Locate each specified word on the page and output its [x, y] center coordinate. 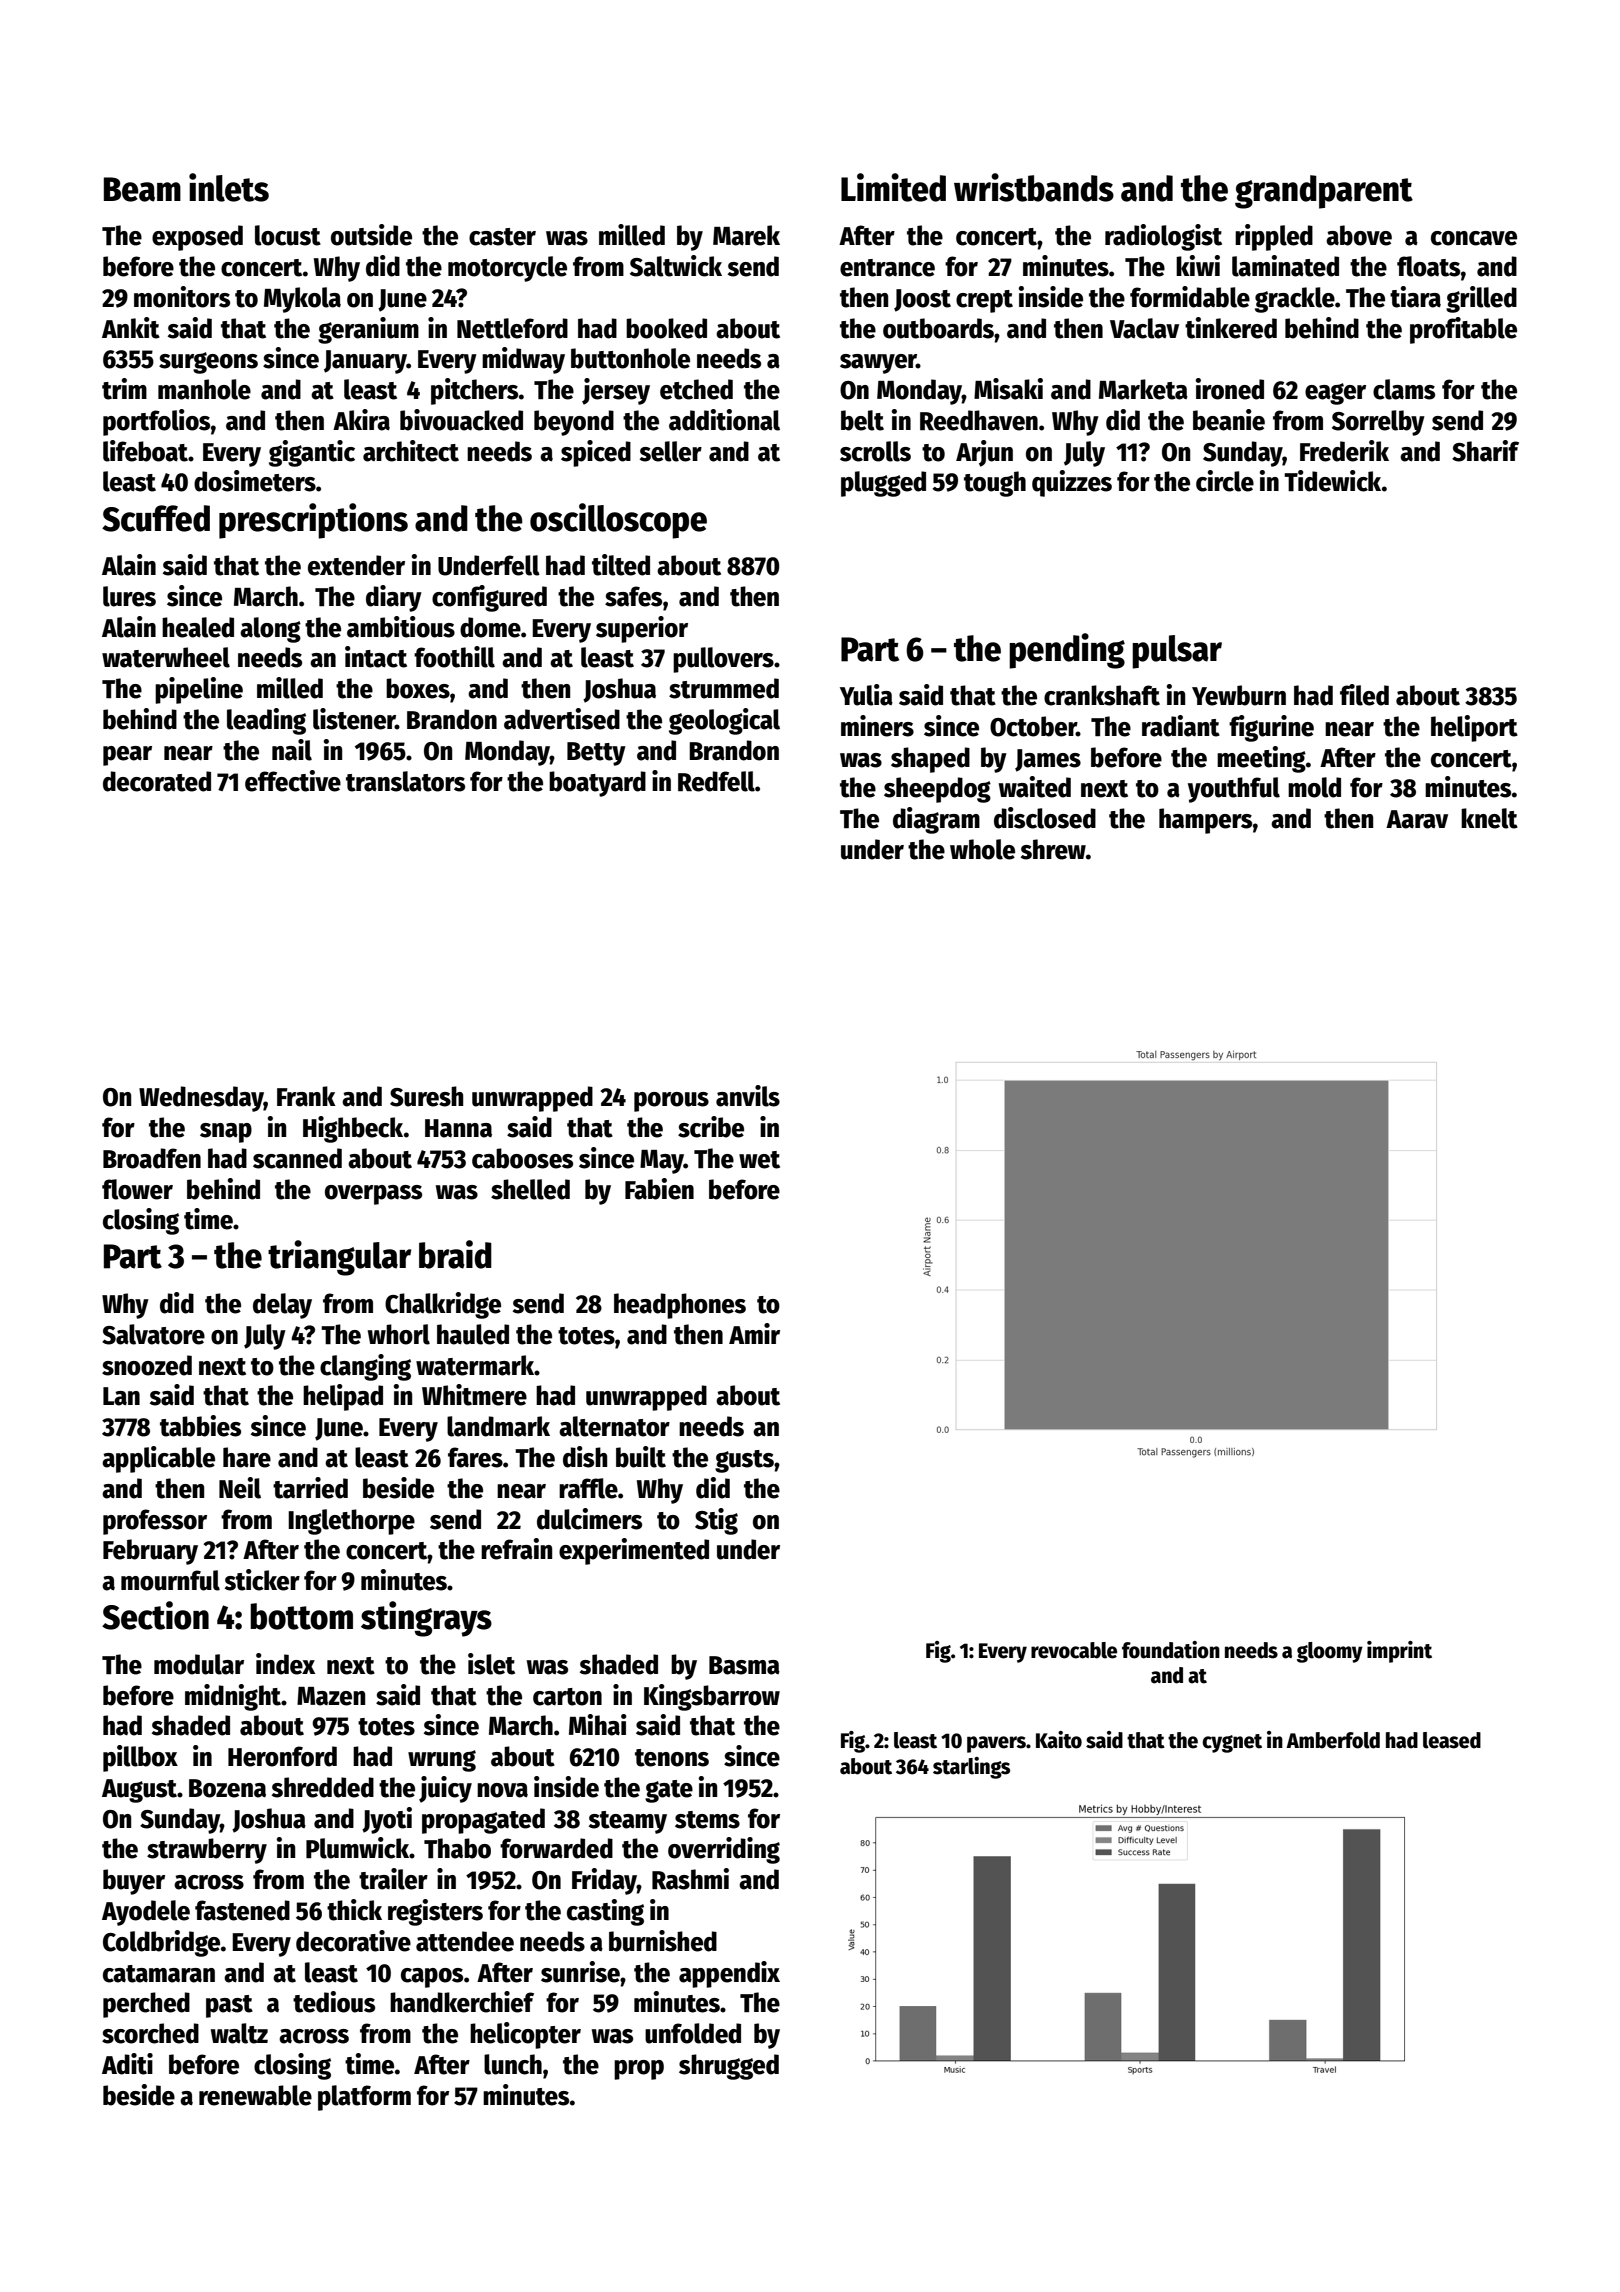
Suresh [426, 1096]
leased [1452, 1740]
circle [1225, 481]
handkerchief [462, 2002]
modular [199, 1664]
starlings [971, 1768]
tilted [621, 565]
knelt [1489, 818]
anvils [748, 1096]
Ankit [131, 328]
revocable [1074, 1650]
